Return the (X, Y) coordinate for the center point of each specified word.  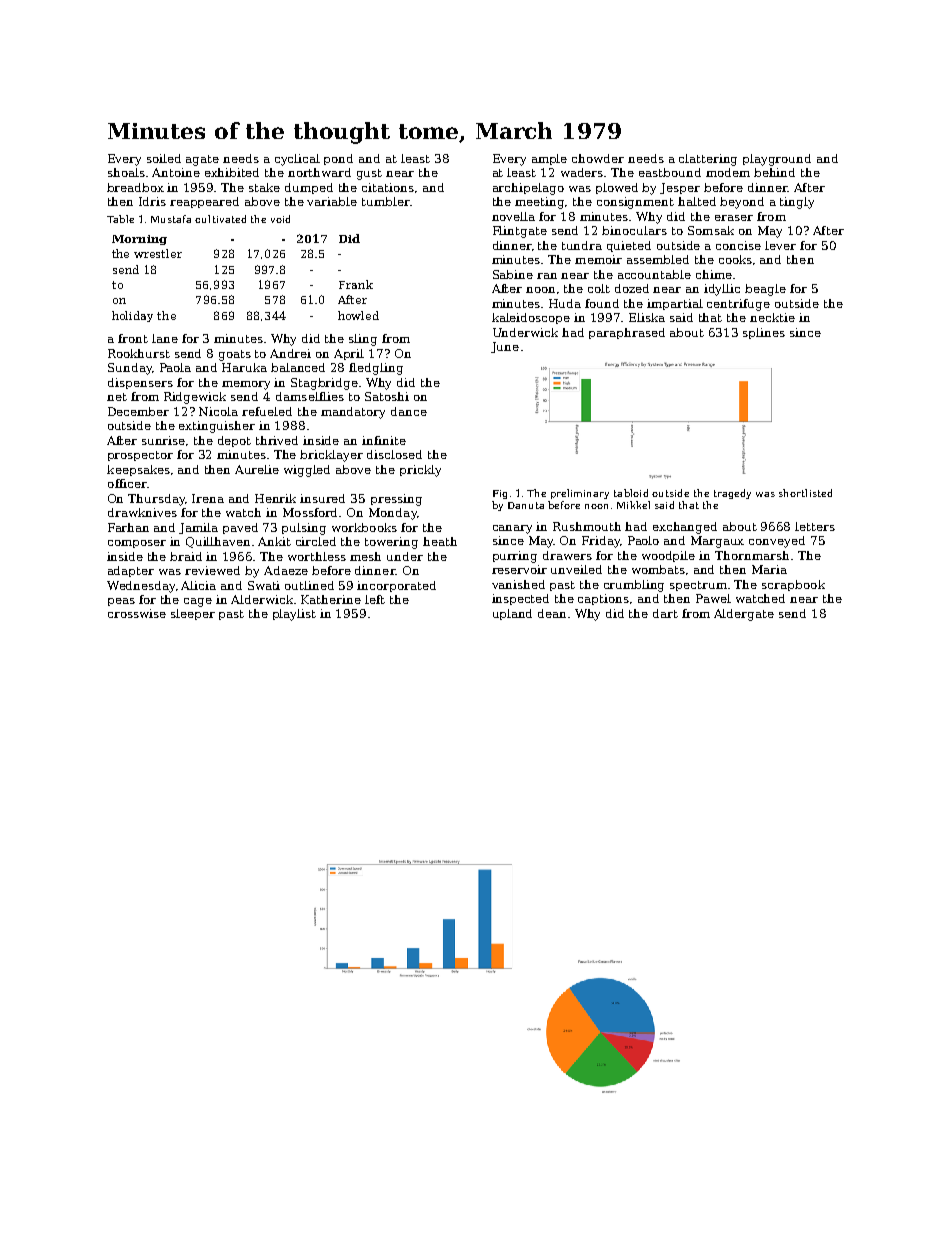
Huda (565, 303)
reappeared (204, 202)
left (375, 599)
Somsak (711, 230)
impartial (675, 304)
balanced (298, 367)
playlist (294, 615)
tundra (582, 245)
